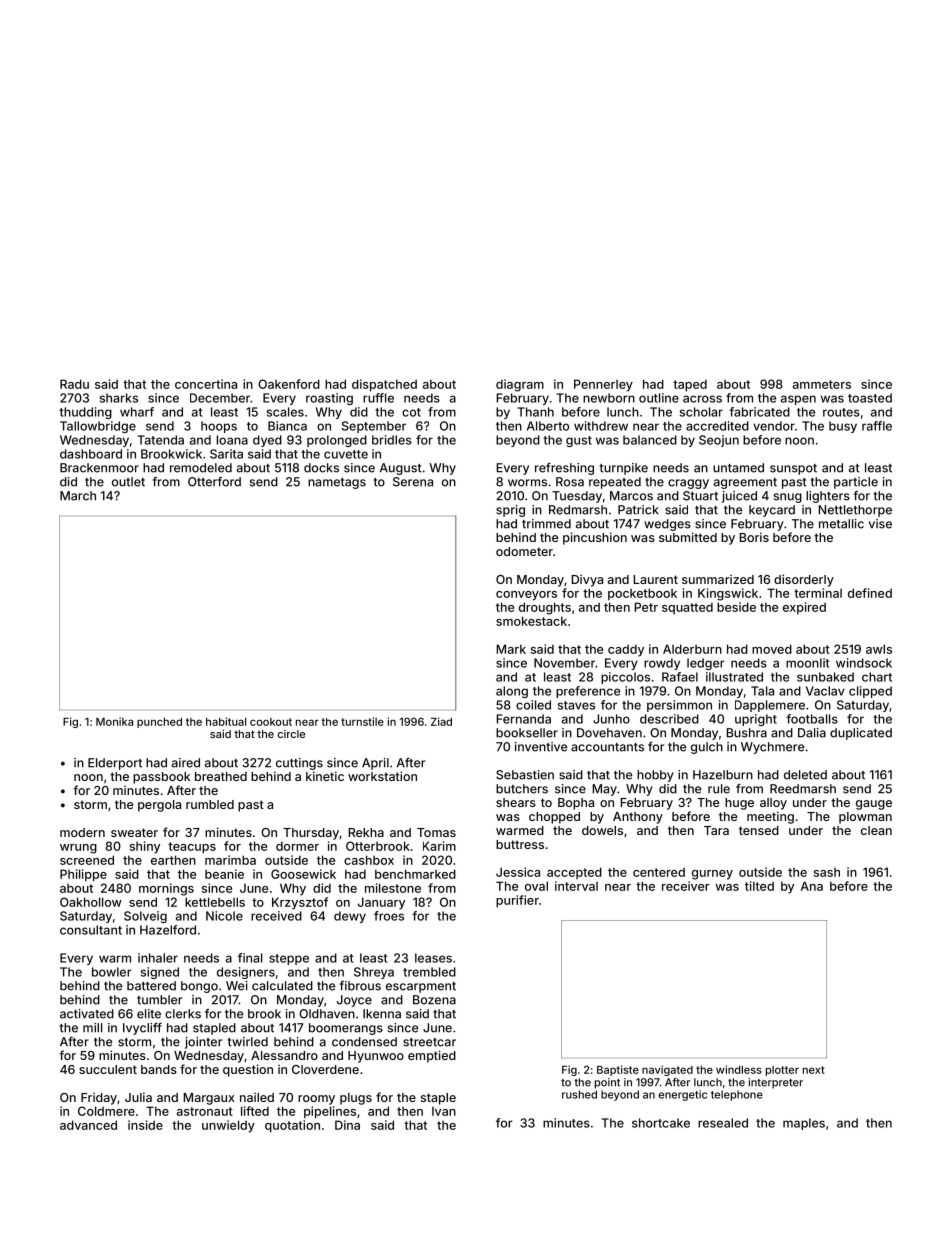 This screenshot has height=1233, width=952. I want to click on turnstile, so click(362, 721).
